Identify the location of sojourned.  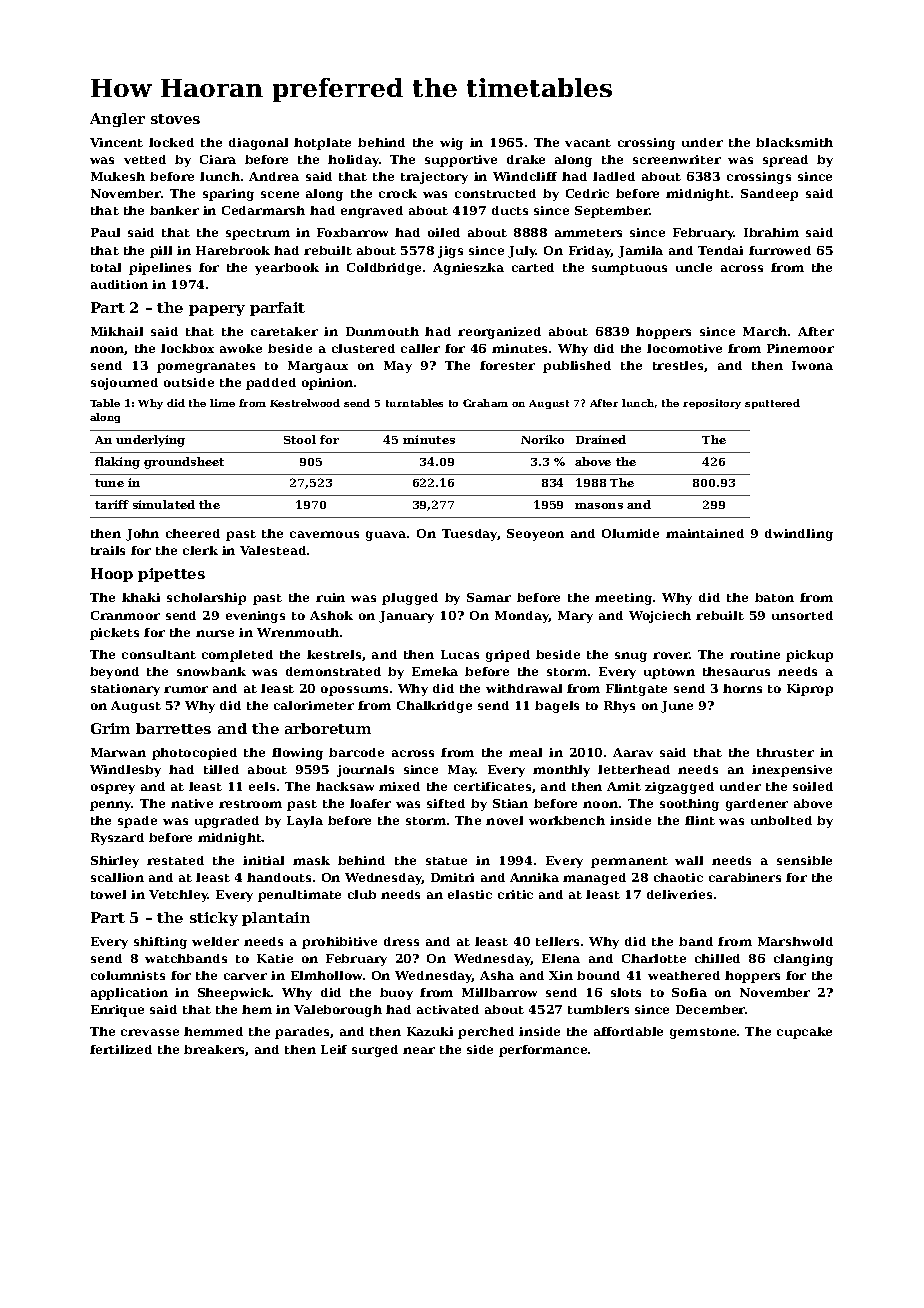
(124, 384).
